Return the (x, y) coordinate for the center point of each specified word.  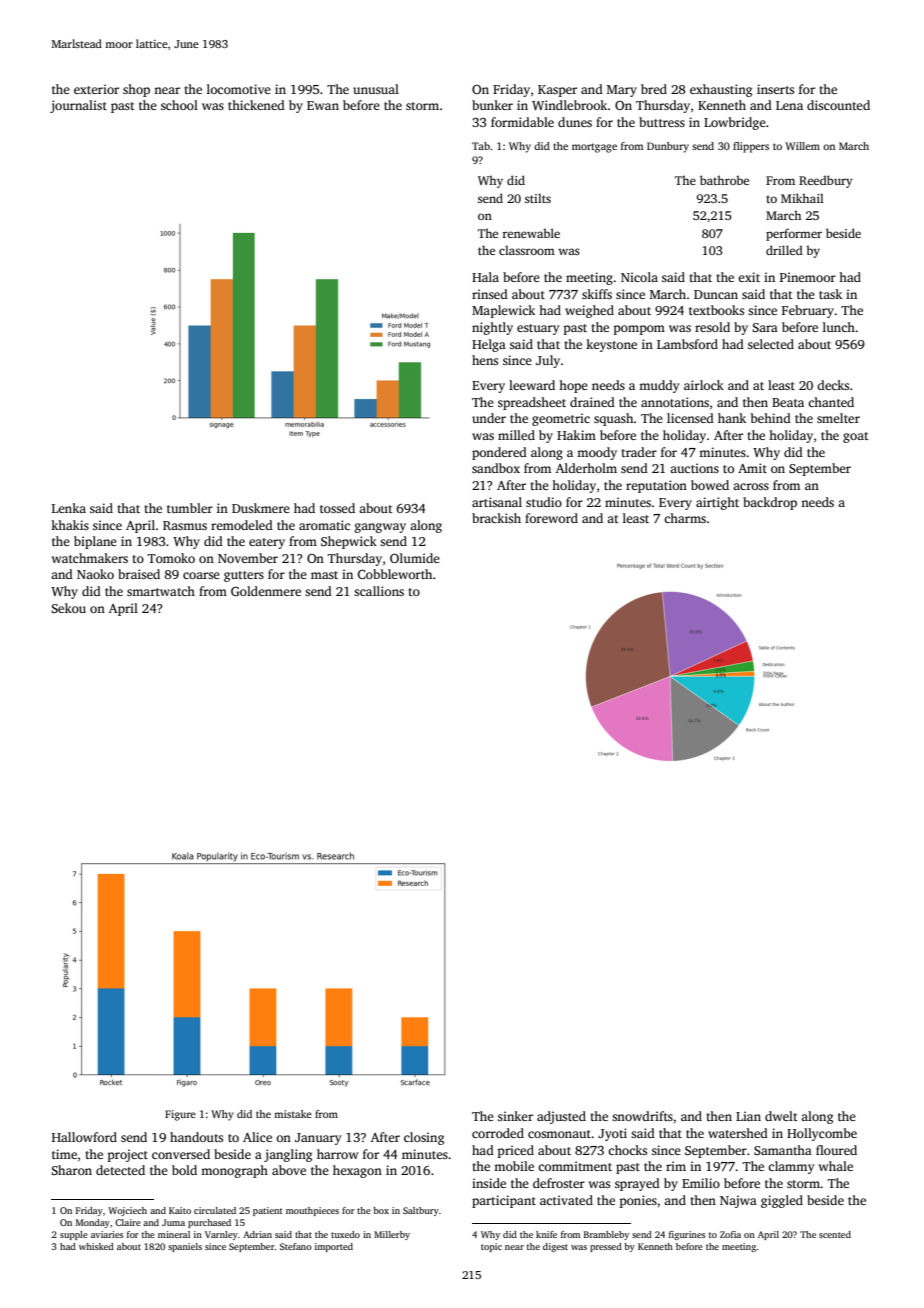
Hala (485, 277)
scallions (379, 591)
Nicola (639, 277)
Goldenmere (266, 591)
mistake (293, 1114)
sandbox (496, 468)
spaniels (185, 1247)
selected (771, 344)
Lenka (69, 508)
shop (136, 90)
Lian (748, 1116)
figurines (687, 1235)
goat (856, 437)
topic (491, 1247)
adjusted (561, 1117)
